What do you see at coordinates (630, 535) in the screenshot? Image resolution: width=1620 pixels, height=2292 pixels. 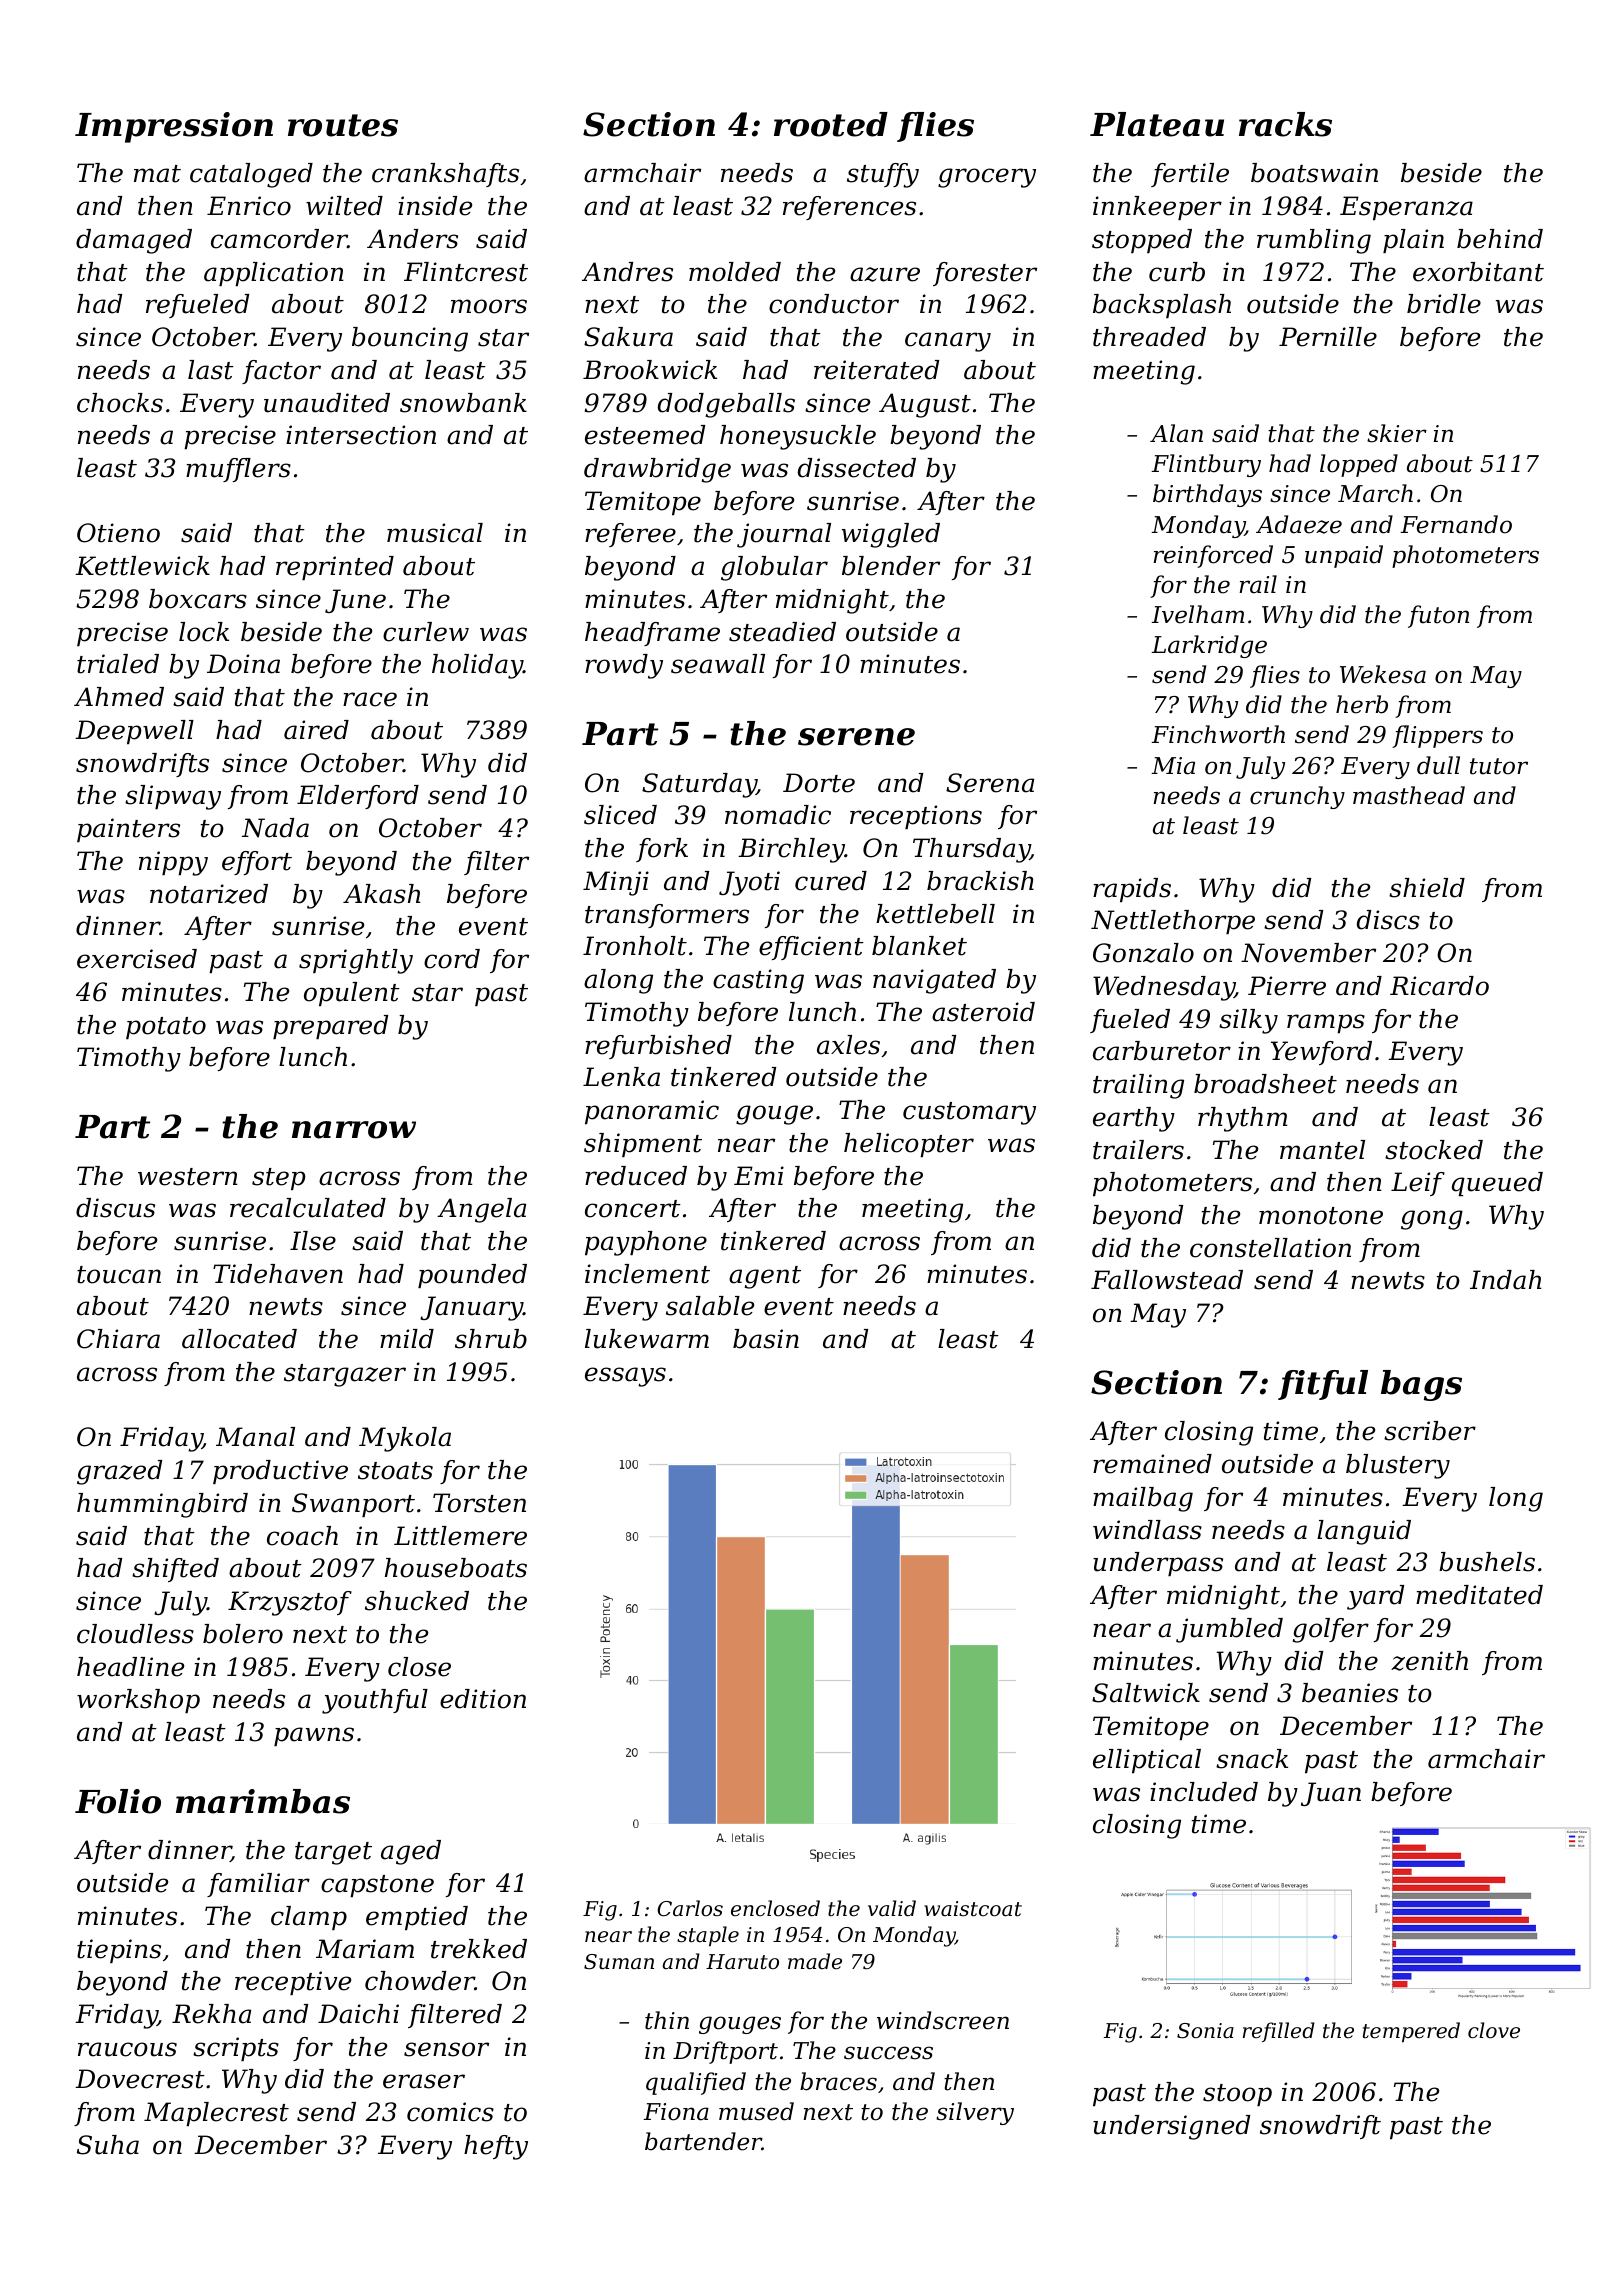 I see `referee` at bounding box center [630, 535].
